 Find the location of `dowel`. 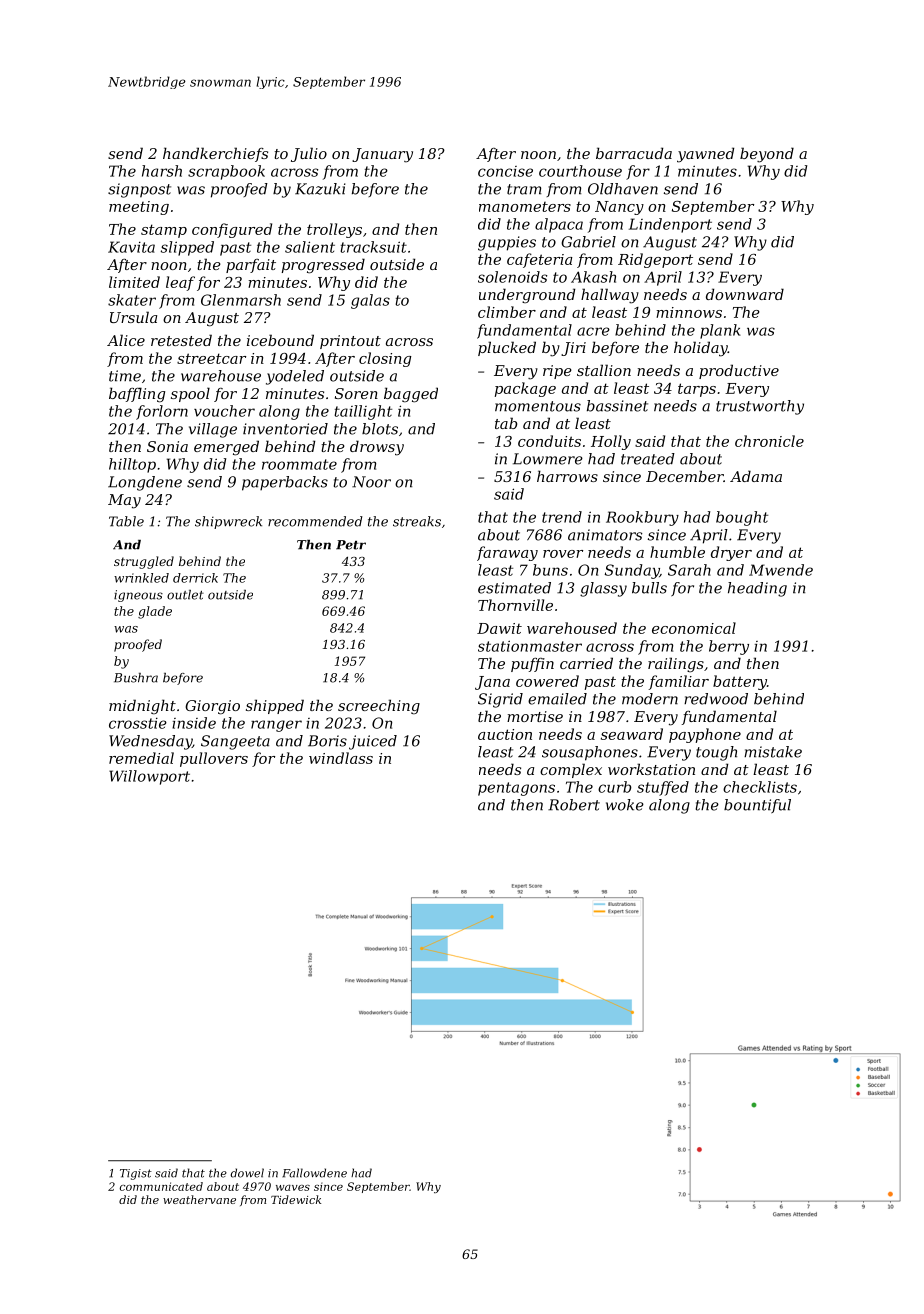

dowel is located at coordinates (247, 1173).
